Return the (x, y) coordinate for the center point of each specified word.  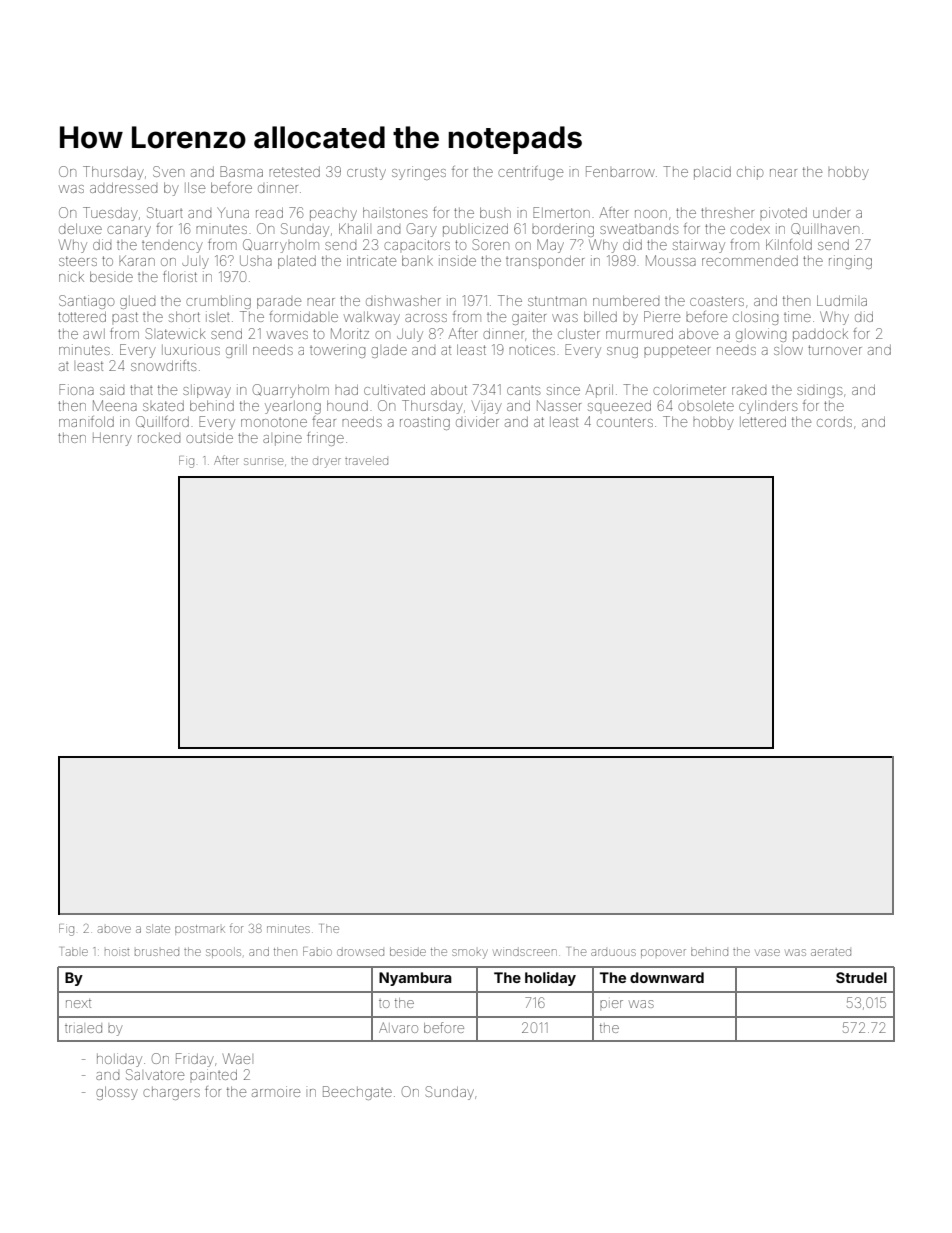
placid (712, 173)
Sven (168, 171)
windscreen (525, 952)
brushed (157, 952)
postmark (200, 929)
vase (767, 952)
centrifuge (530, 173)
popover (663, 953)
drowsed (360, 952)
